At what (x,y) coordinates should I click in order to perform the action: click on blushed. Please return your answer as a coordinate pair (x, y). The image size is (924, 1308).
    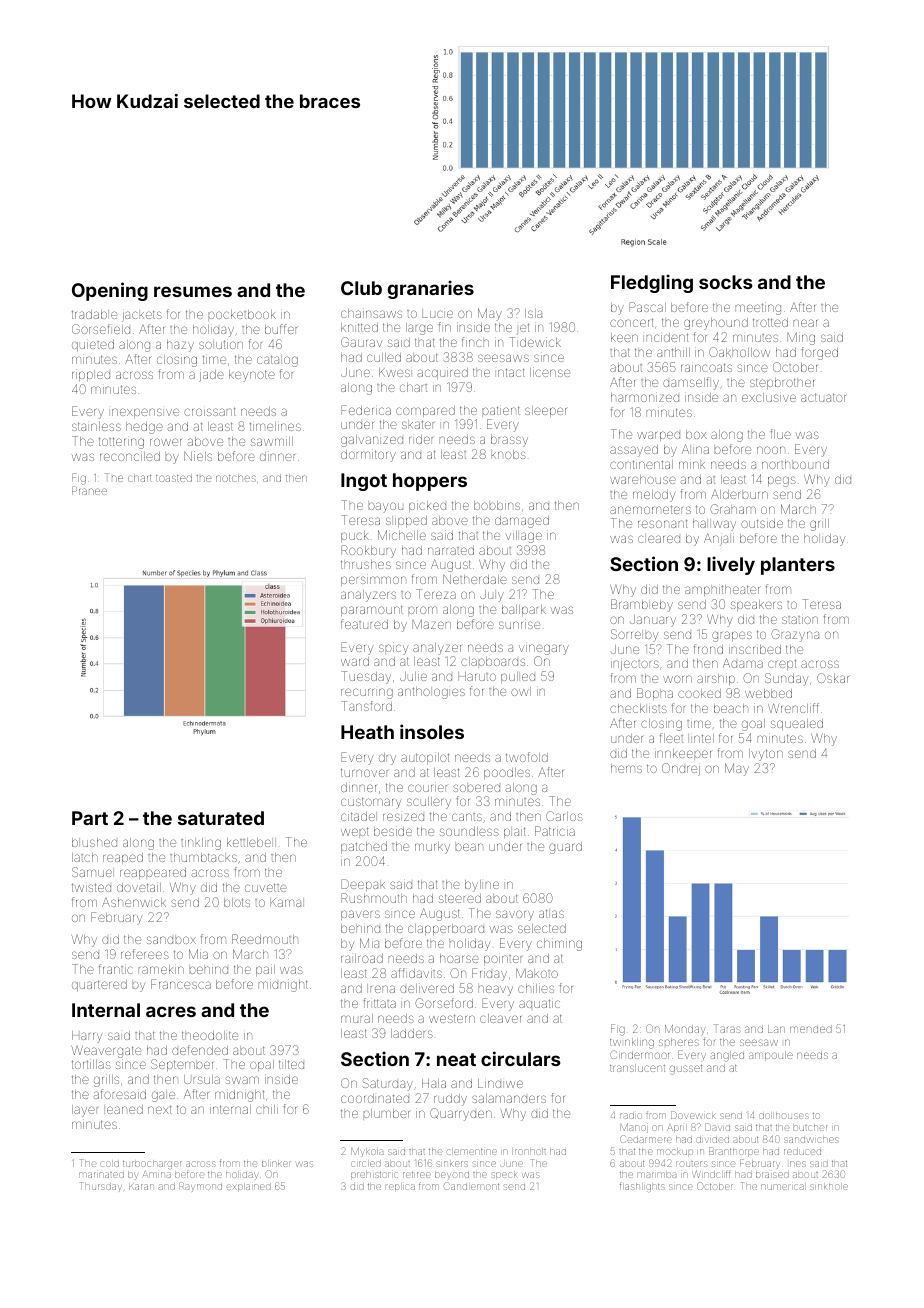
    Looking at the image, I should click on (94, 842).
